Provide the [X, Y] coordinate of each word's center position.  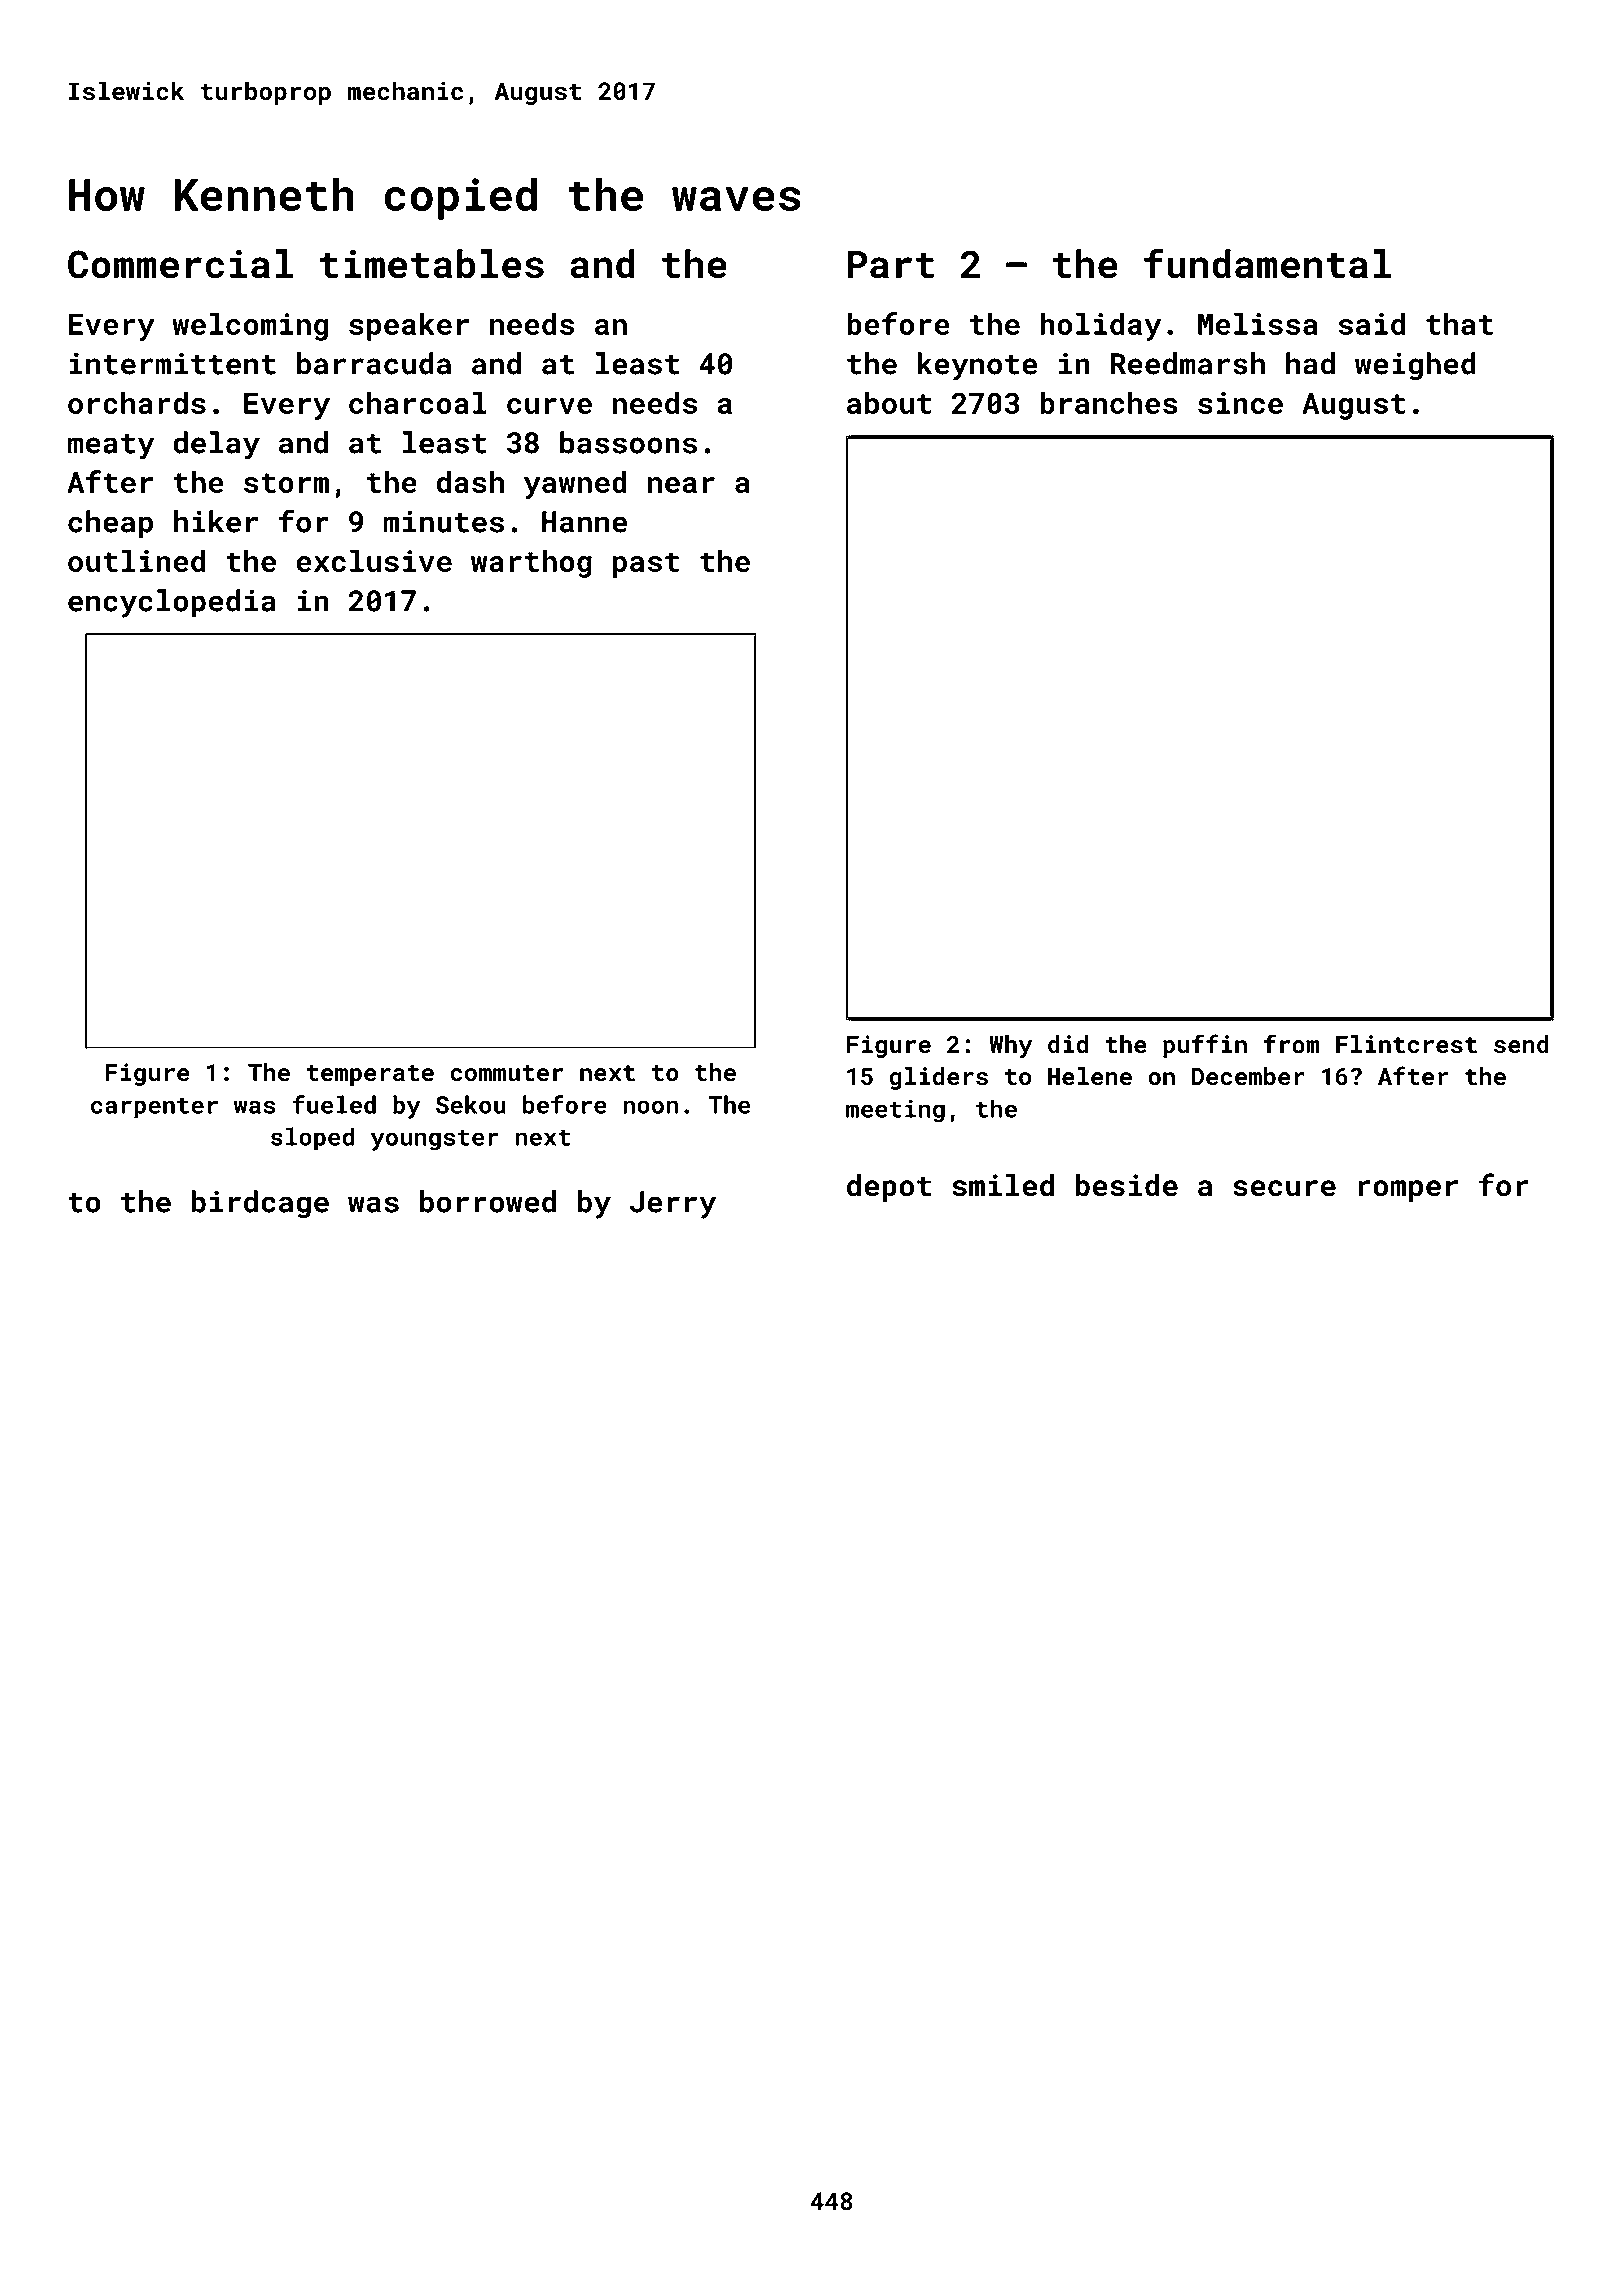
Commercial [180, 264]
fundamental [1267, 263]
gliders [939, 1078]
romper [1408, 1191]
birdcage [260, 1204]
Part [891, 265]
